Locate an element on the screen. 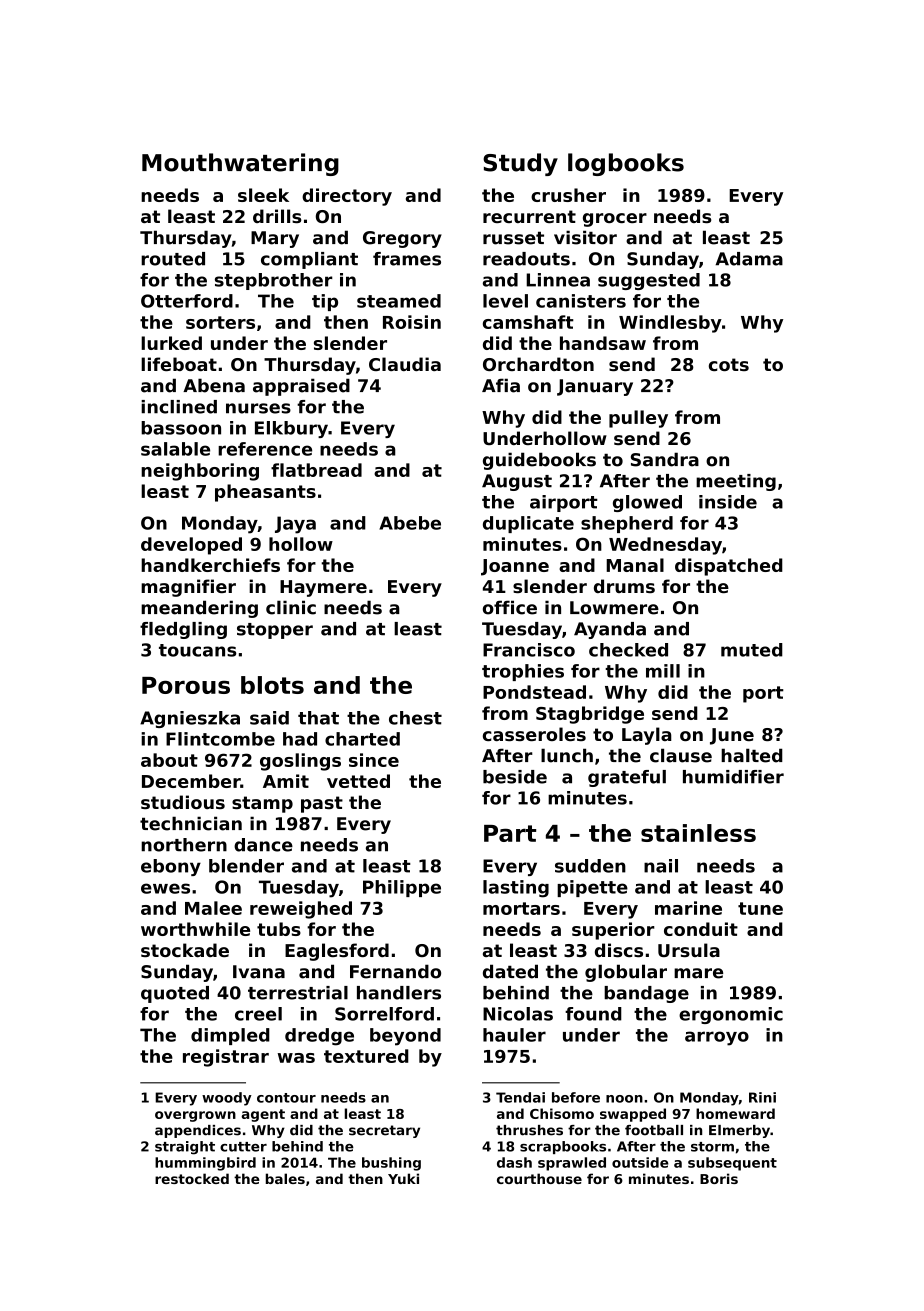 The image size is (924, 1311). mortars is located at coordinates (521, 908).
